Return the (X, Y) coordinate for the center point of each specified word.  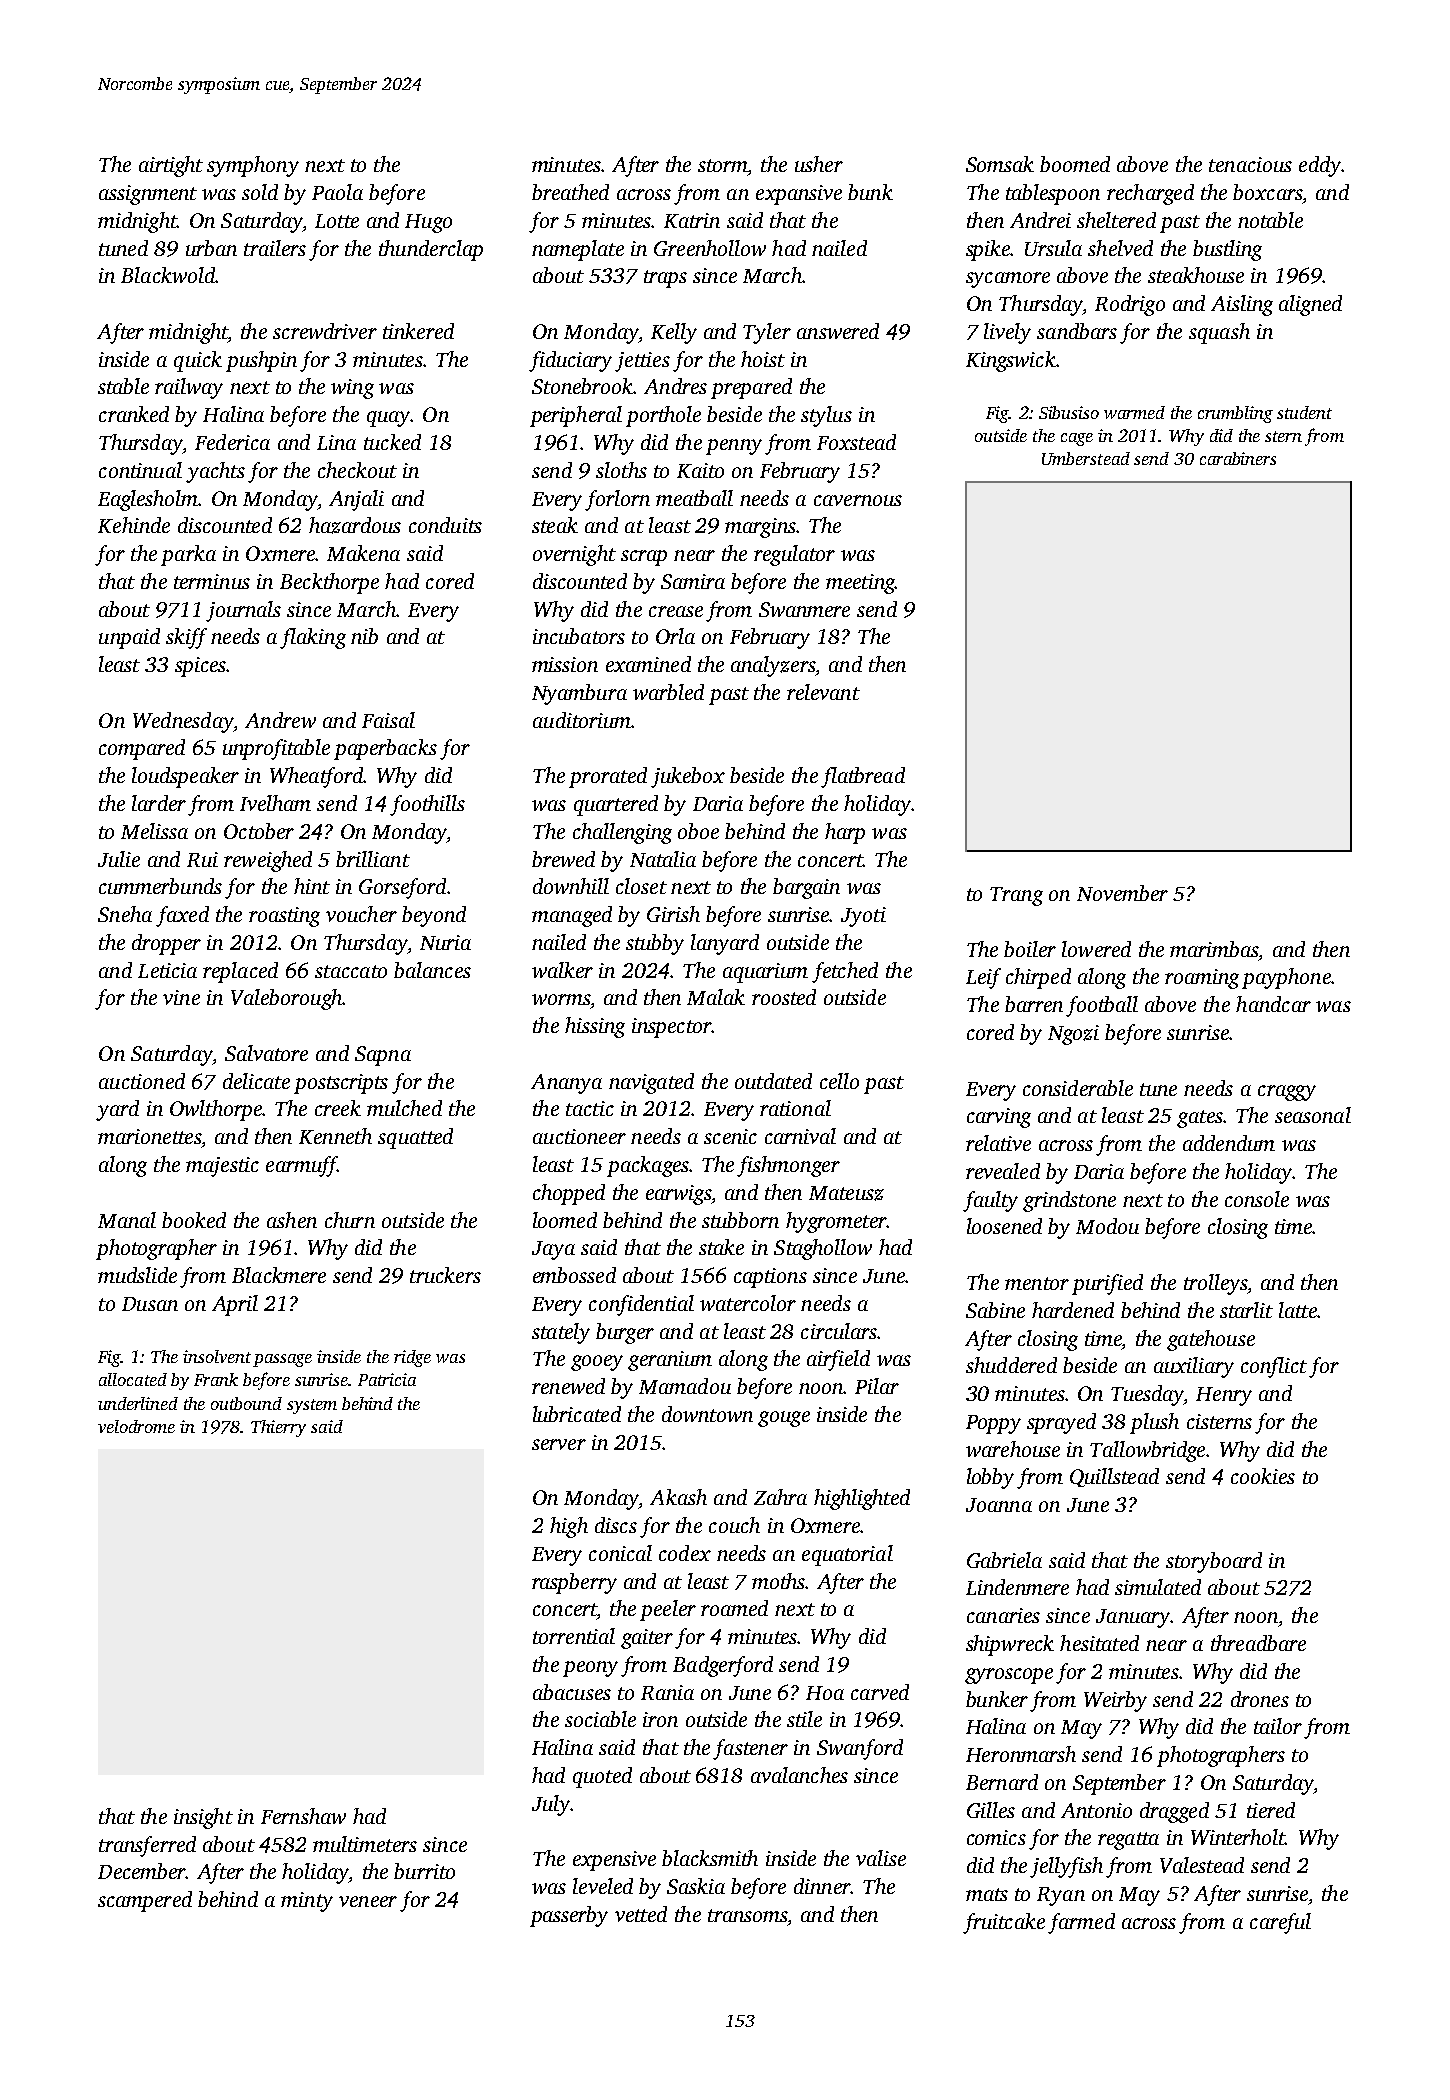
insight (203, 1818)
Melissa (154, 831)
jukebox (688, 777)
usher (819, 164)
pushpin (261, 361)
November (1122, 893)
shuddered (1011, 1365)
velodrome (136, 1426)
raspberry (574, 1583)
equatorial (847, 1555)
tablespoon (1053, 194)
